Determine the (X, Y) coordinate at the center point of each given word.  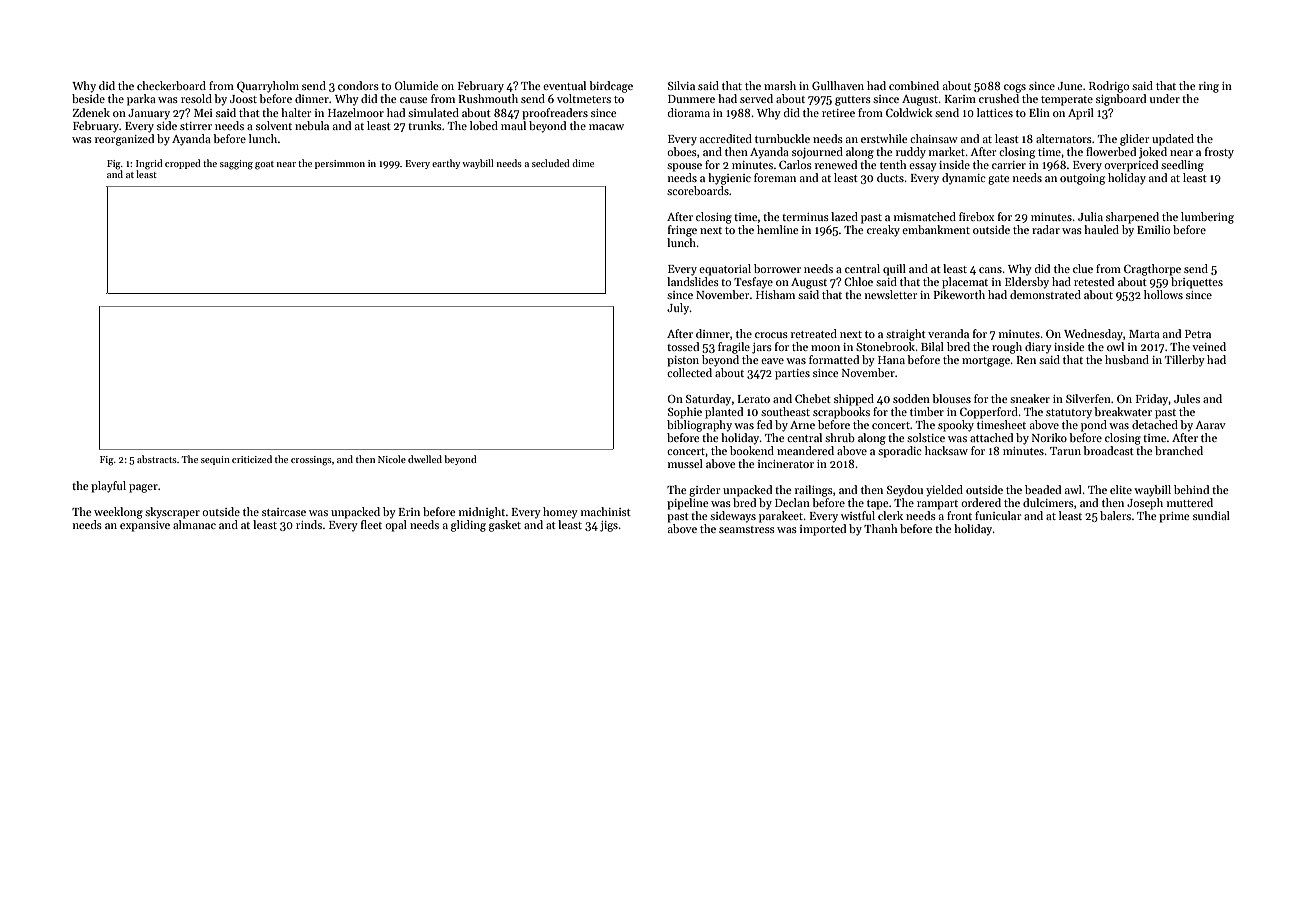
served (756, 98)
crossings (311, 461)
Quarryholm (268, 87)
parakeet (781, 517)
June (1070, 86)
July (678, 309)
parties (792, 374)
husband (1127, 359)
